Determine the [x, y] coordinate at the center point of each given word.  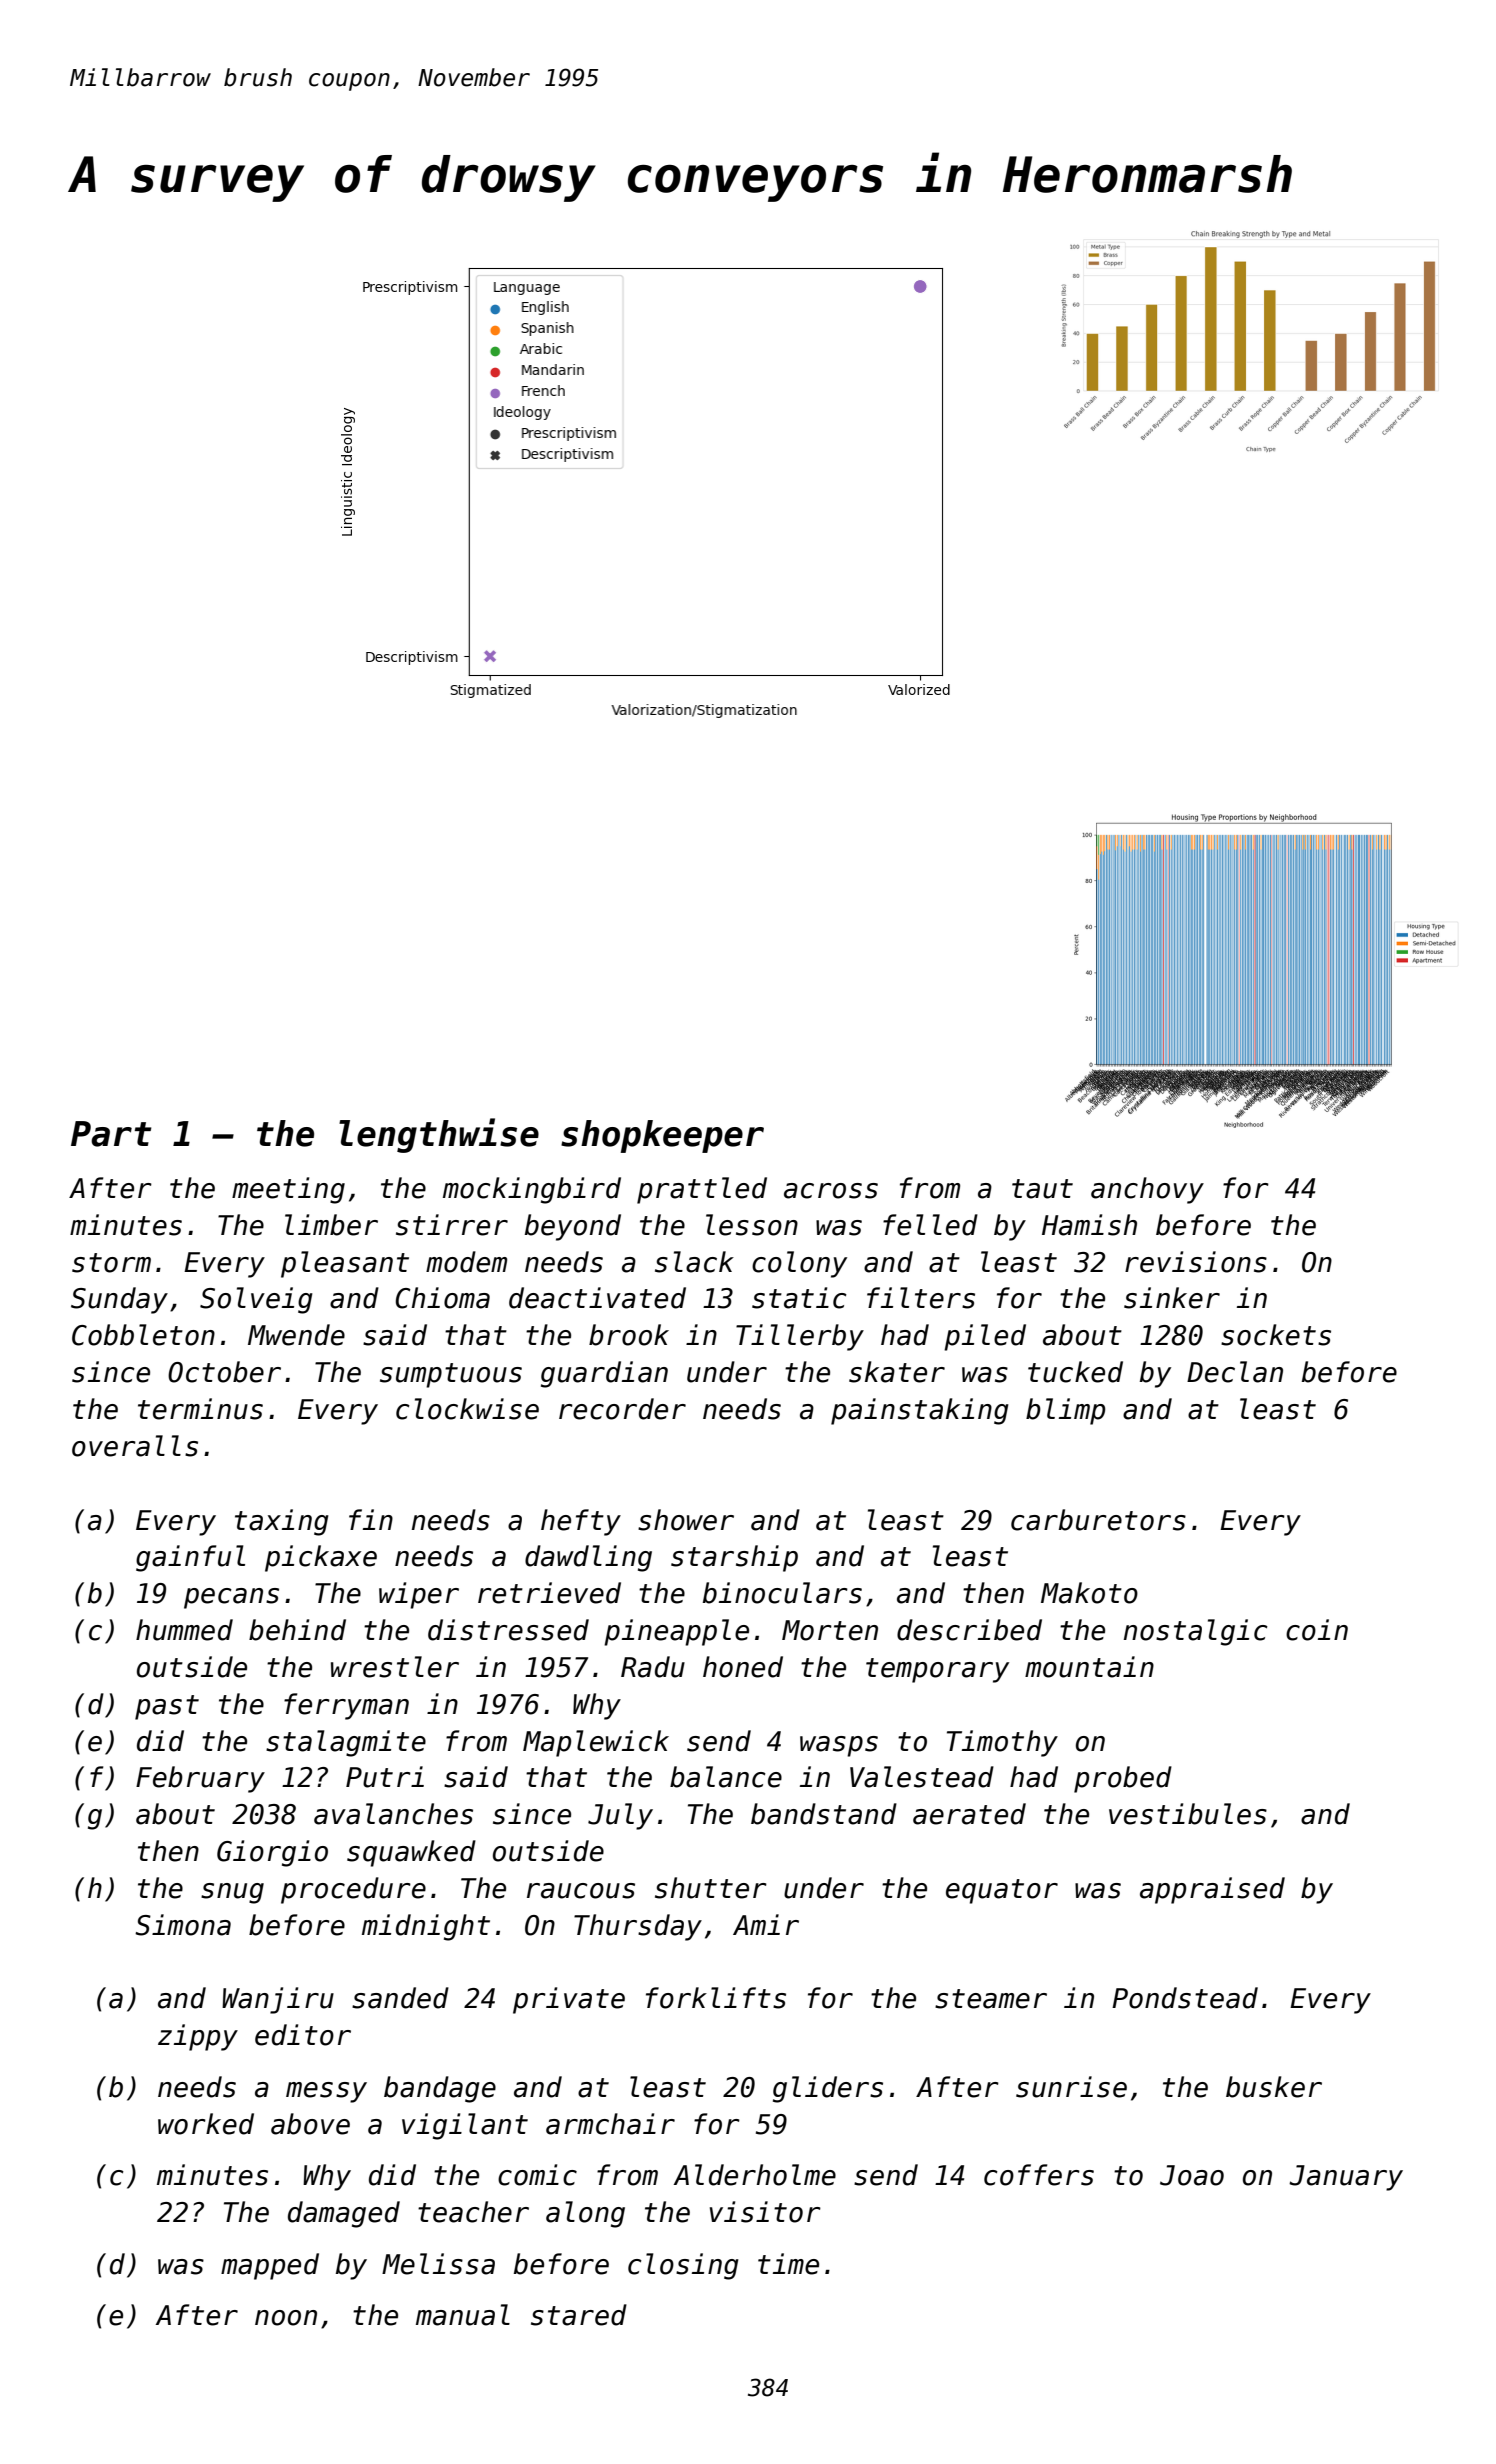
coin [1317, 1630]
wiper [419, 1595]
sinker [1172, 1298]
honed [743, 1667]
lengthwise [439, 1135]
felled [930, 1225]
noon [286, 2318]
